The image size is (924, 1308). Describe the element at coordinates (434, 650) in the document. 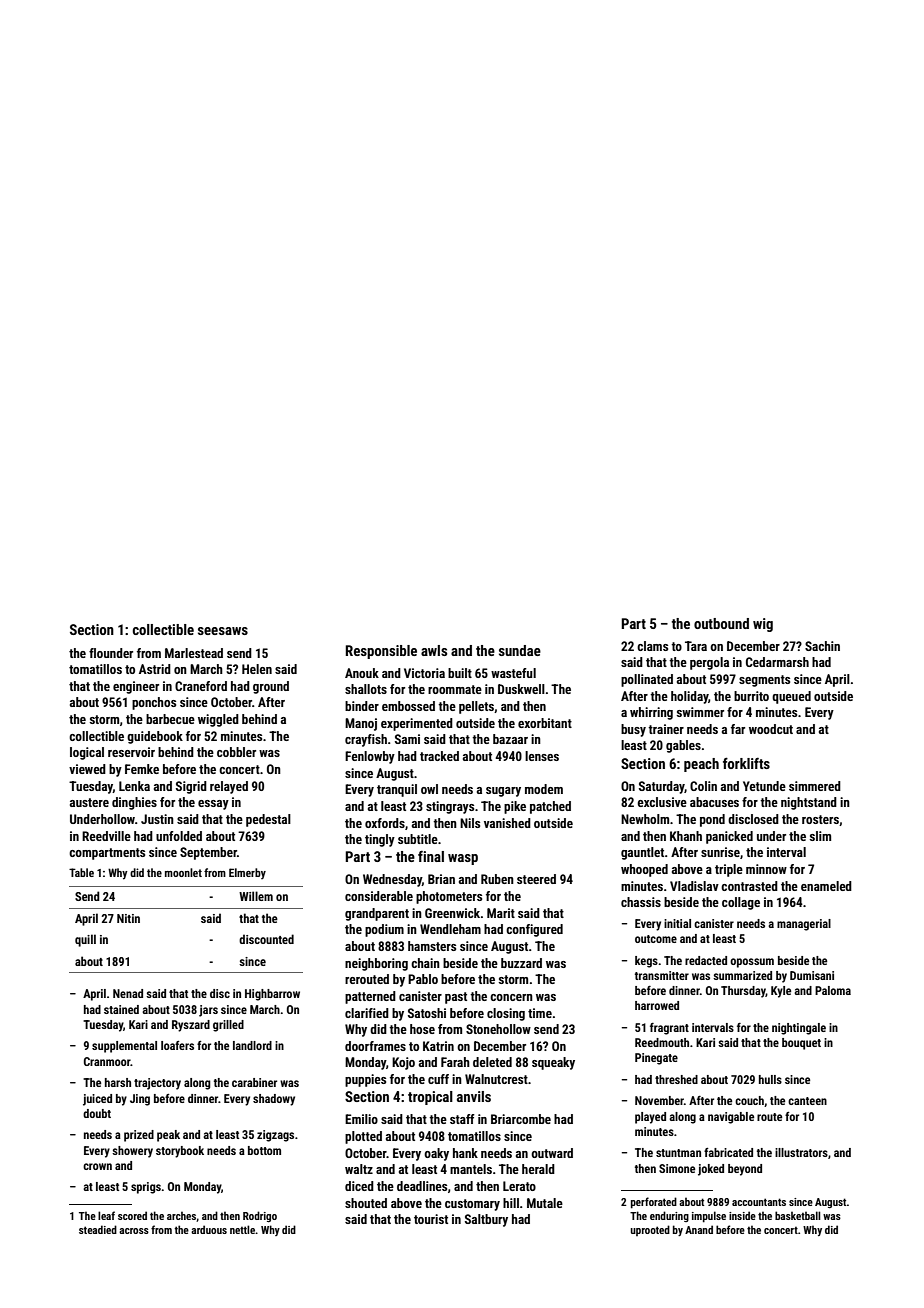

I see `awls` at that location.
